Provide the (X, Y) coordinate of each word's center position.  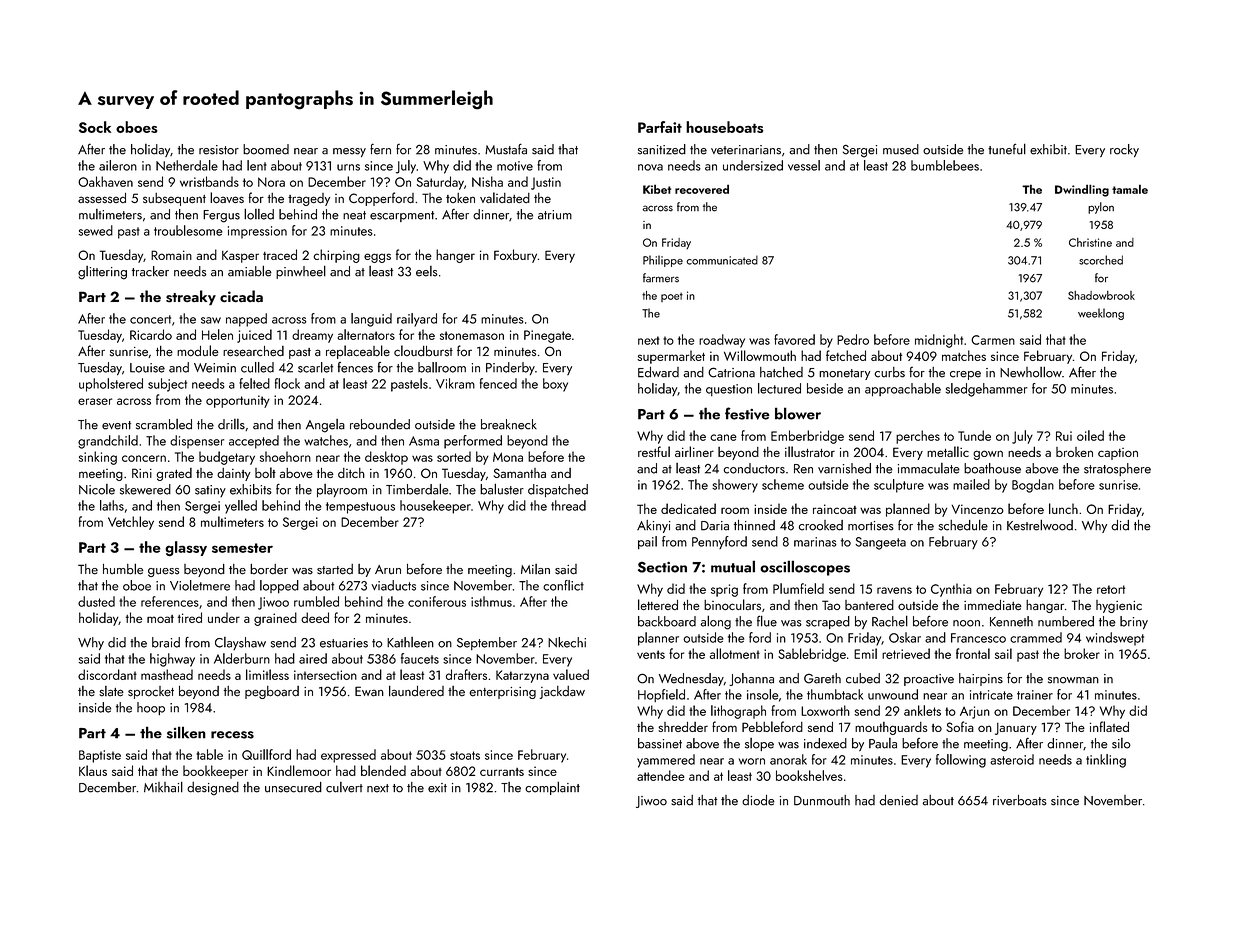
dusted (96, 601)
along (715, 622)
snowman (1073, 680)
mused (901, 149)
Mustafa (506, 149)
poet (672, 297)
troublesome (188, 230)
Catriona (731, 372)
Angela (325, 426)
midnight (939, 341)
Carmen (993, 340)
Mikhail (163, 787)
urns (348, 167)
